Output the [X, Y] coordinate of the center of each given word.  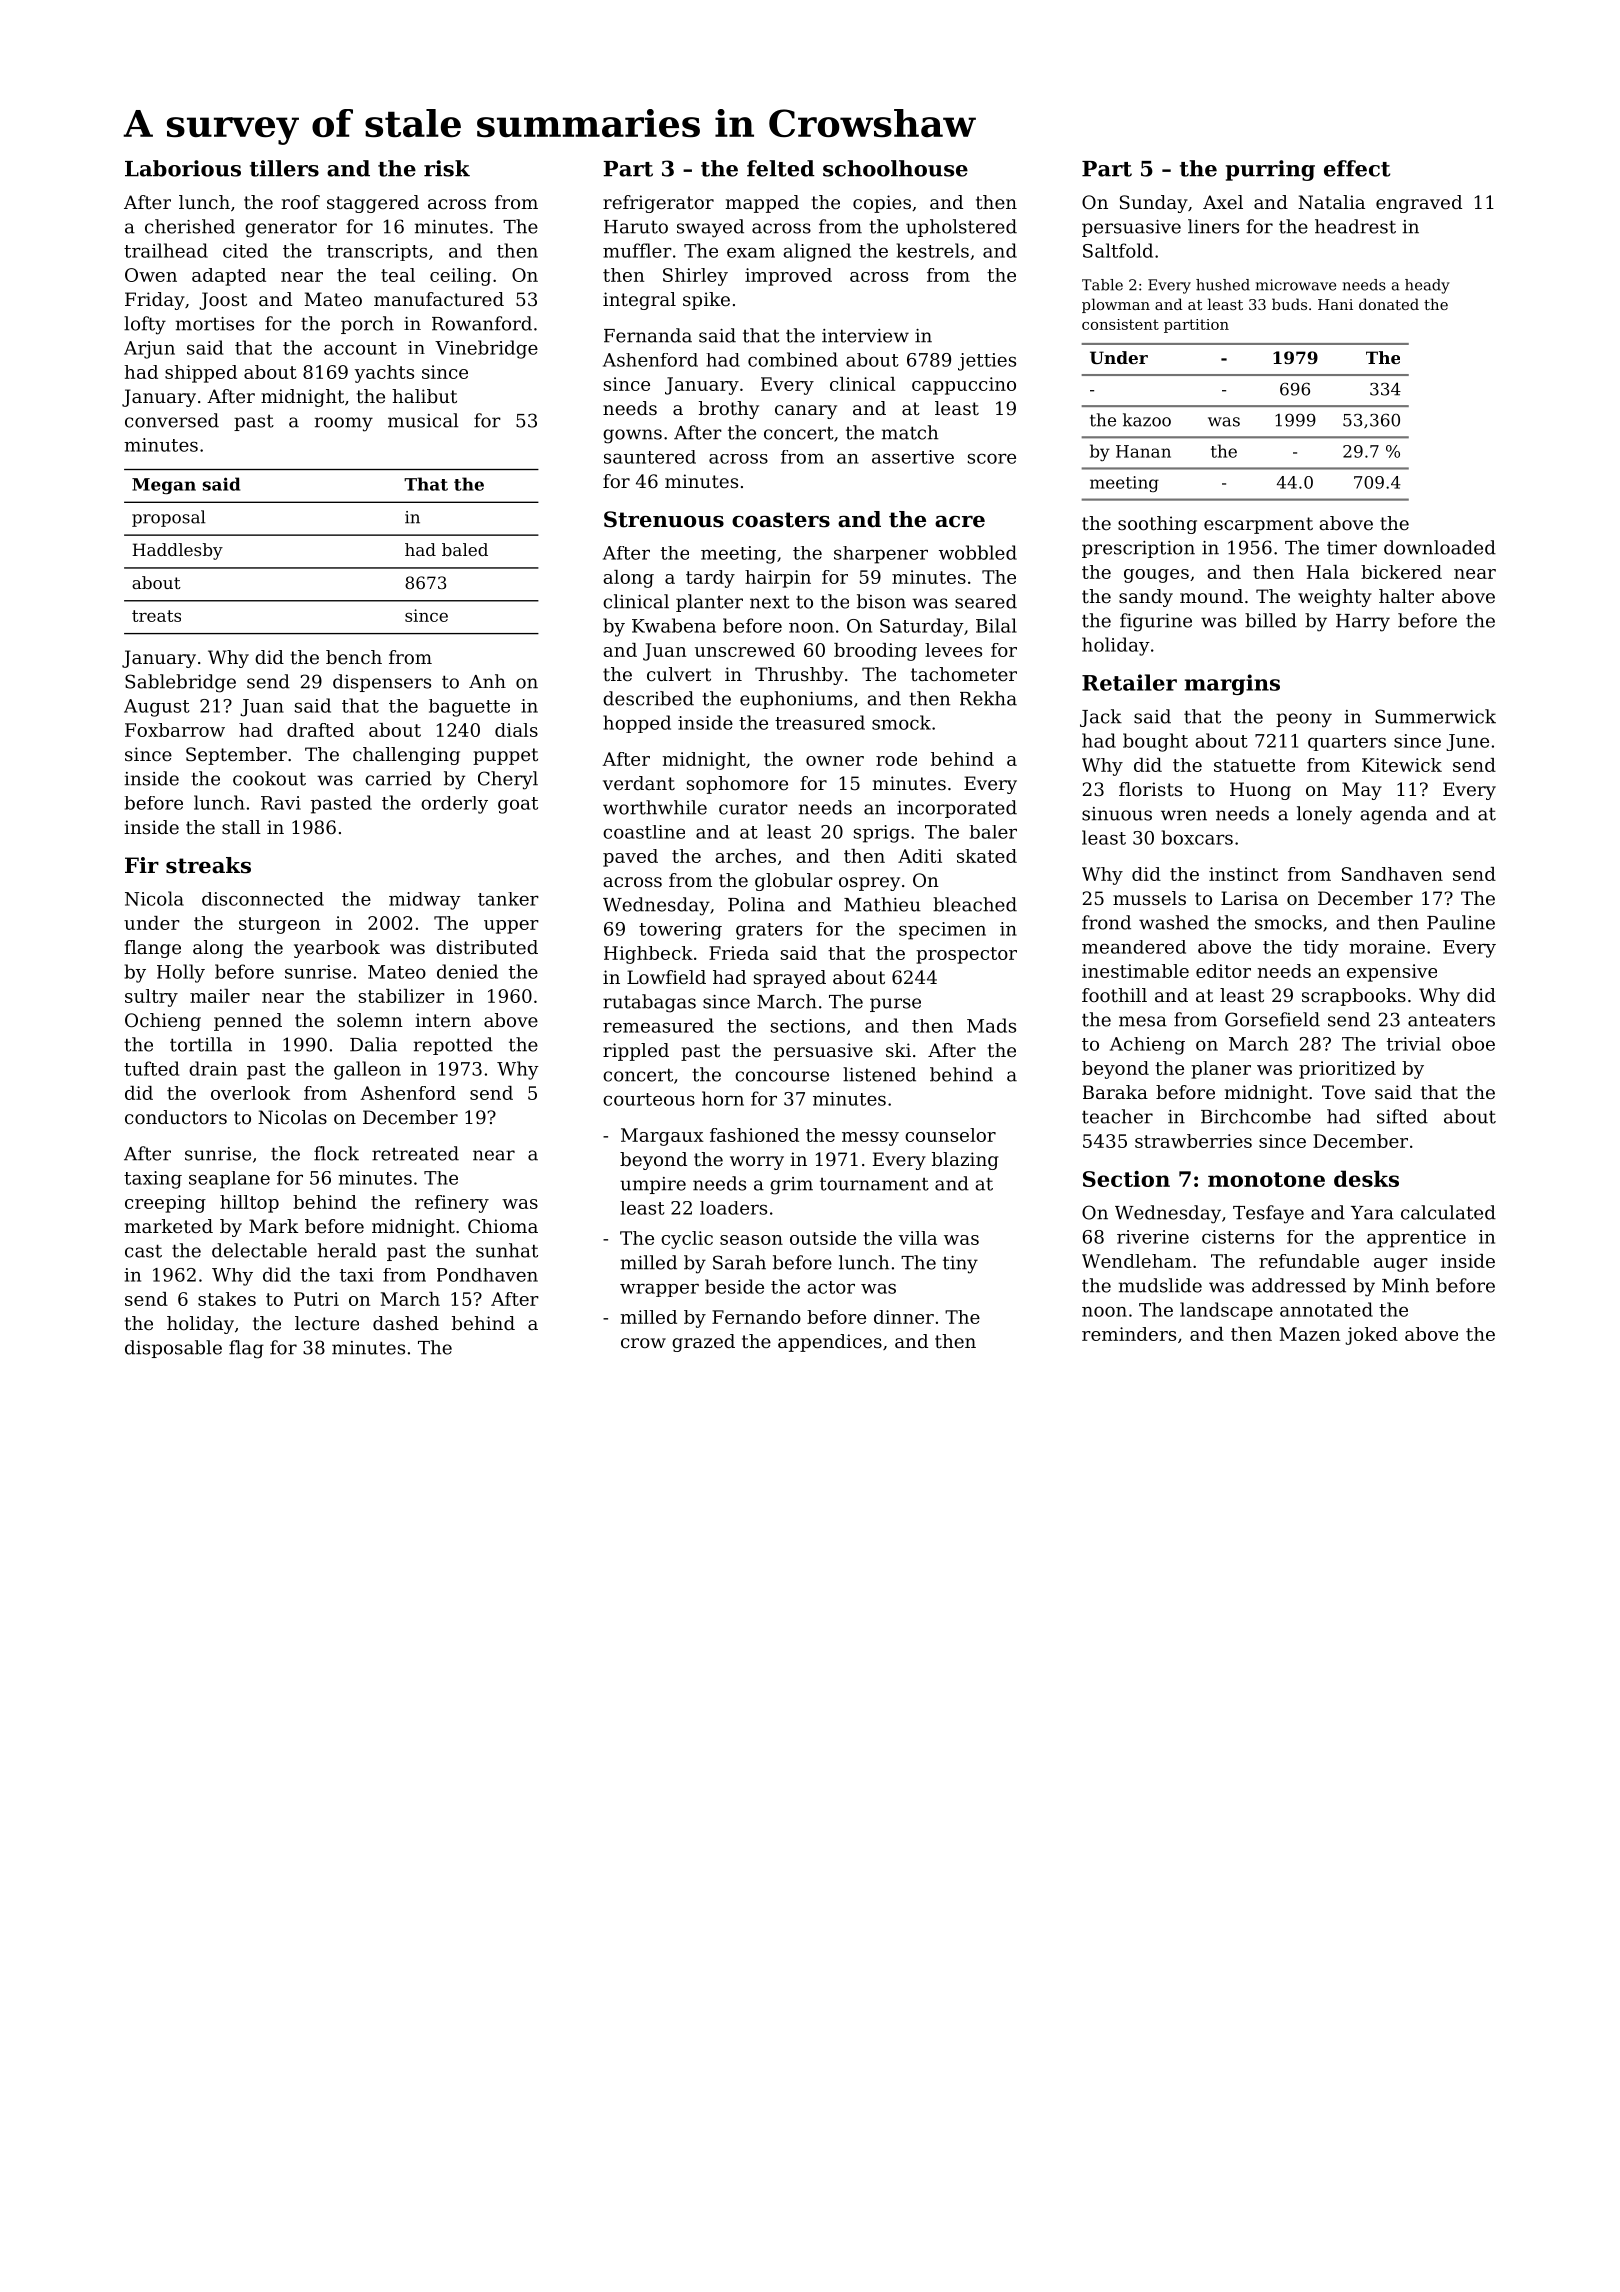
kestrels [933, 250]
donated [1389, 304]
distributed [487, 947]
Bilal [996, 625]
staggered [373, 204]
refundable [1309, 1261]
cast [143, 1251]
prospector [966, 955]
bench [354, 657]
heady [1427, 286]
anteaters [1451, 1020]
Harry [1363, 623]
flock [336, 1153]
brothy [729, 410]
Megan [164, 486]
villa [918, 1238]
